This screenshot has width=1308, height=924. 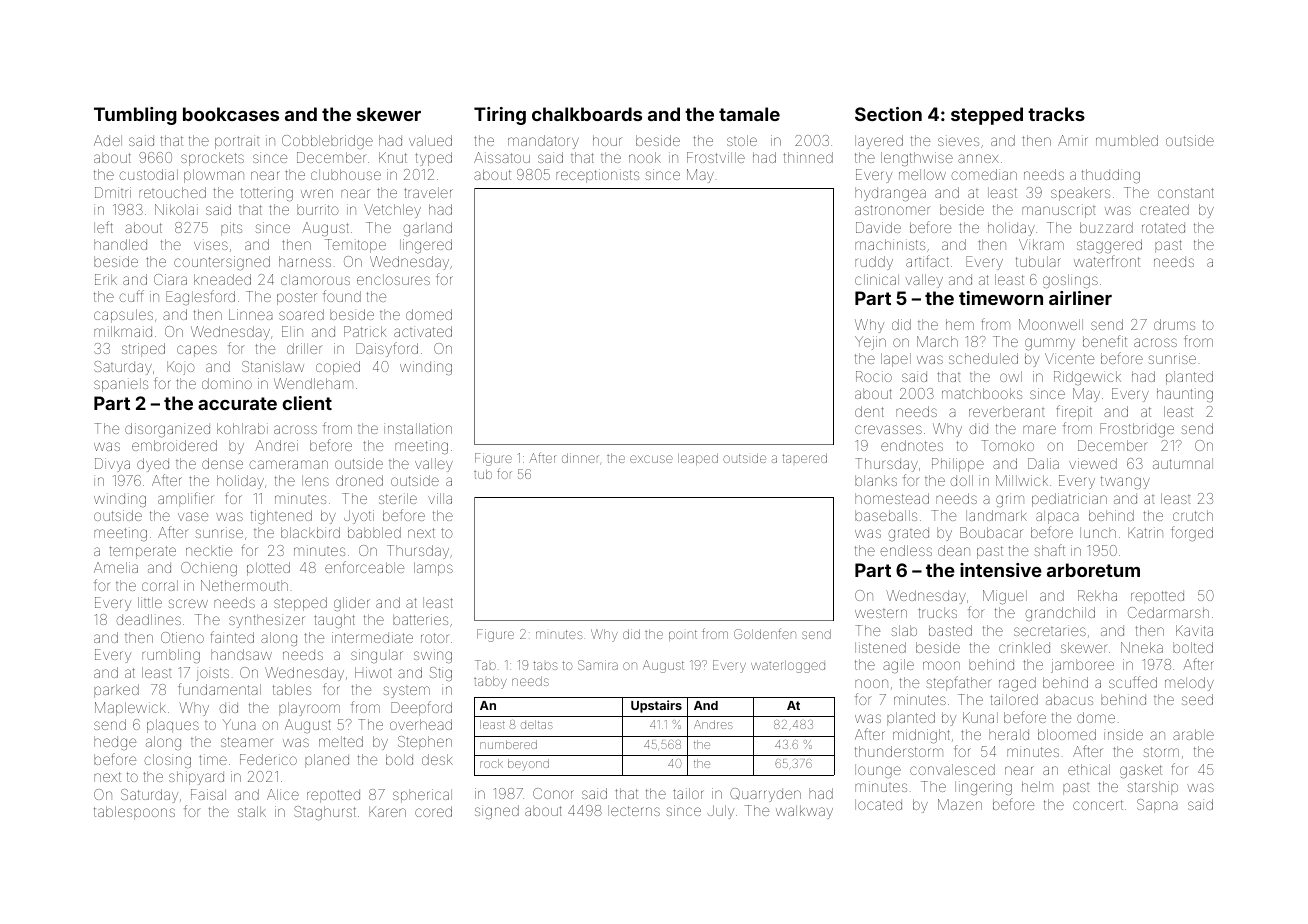 What do you see at coordinates (252, 811) in the screenshot?
I see `stalk` at bounding box center [252, 811].
